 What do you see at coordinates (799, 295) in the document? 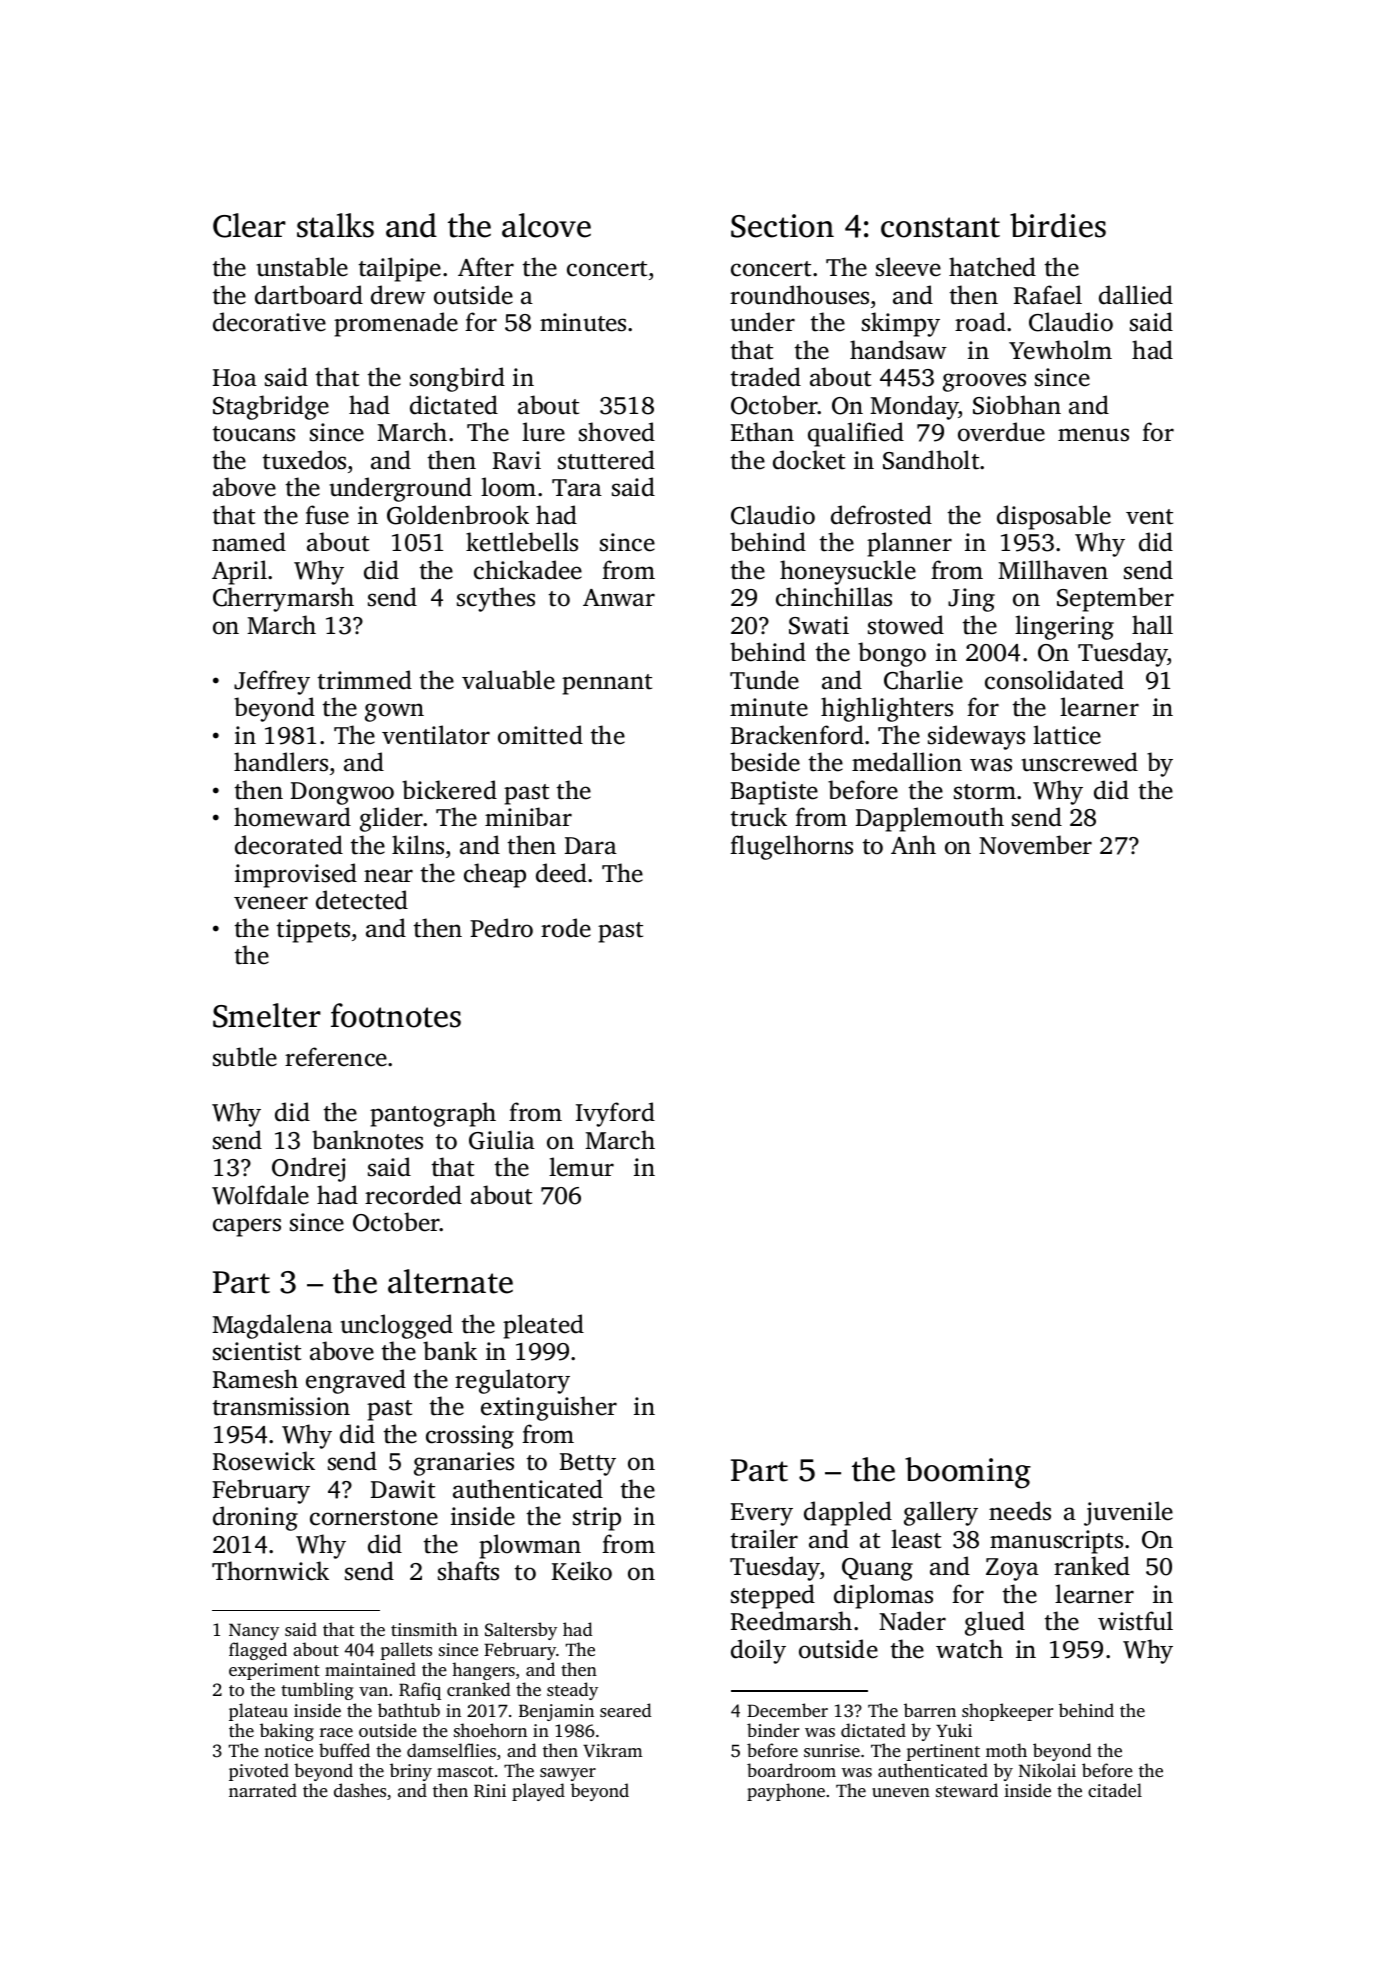
I see `roundhouses` at bounding box center [799, 295].
